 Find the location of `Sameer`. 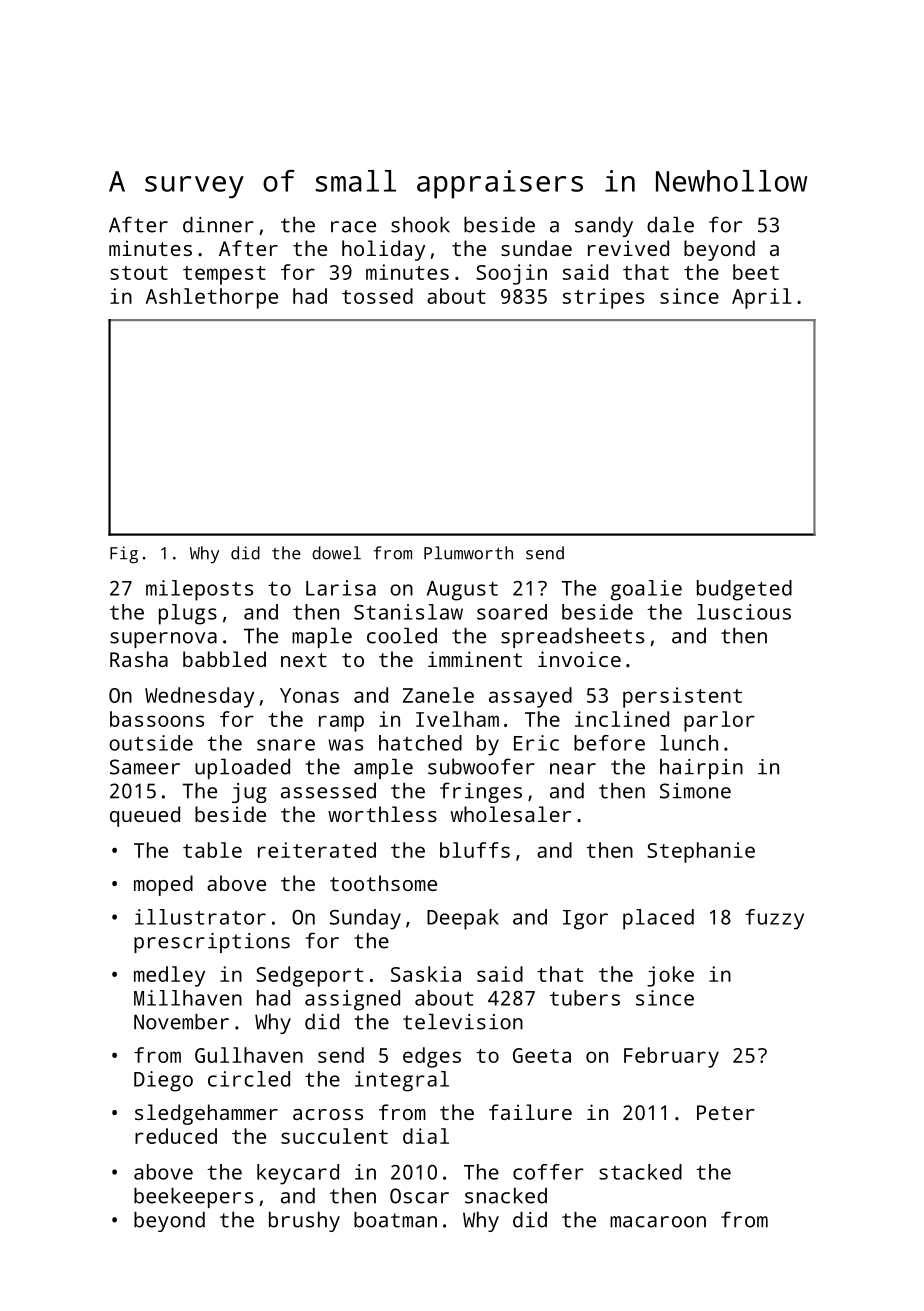

Sameer is located at coordinates (145, 767).
